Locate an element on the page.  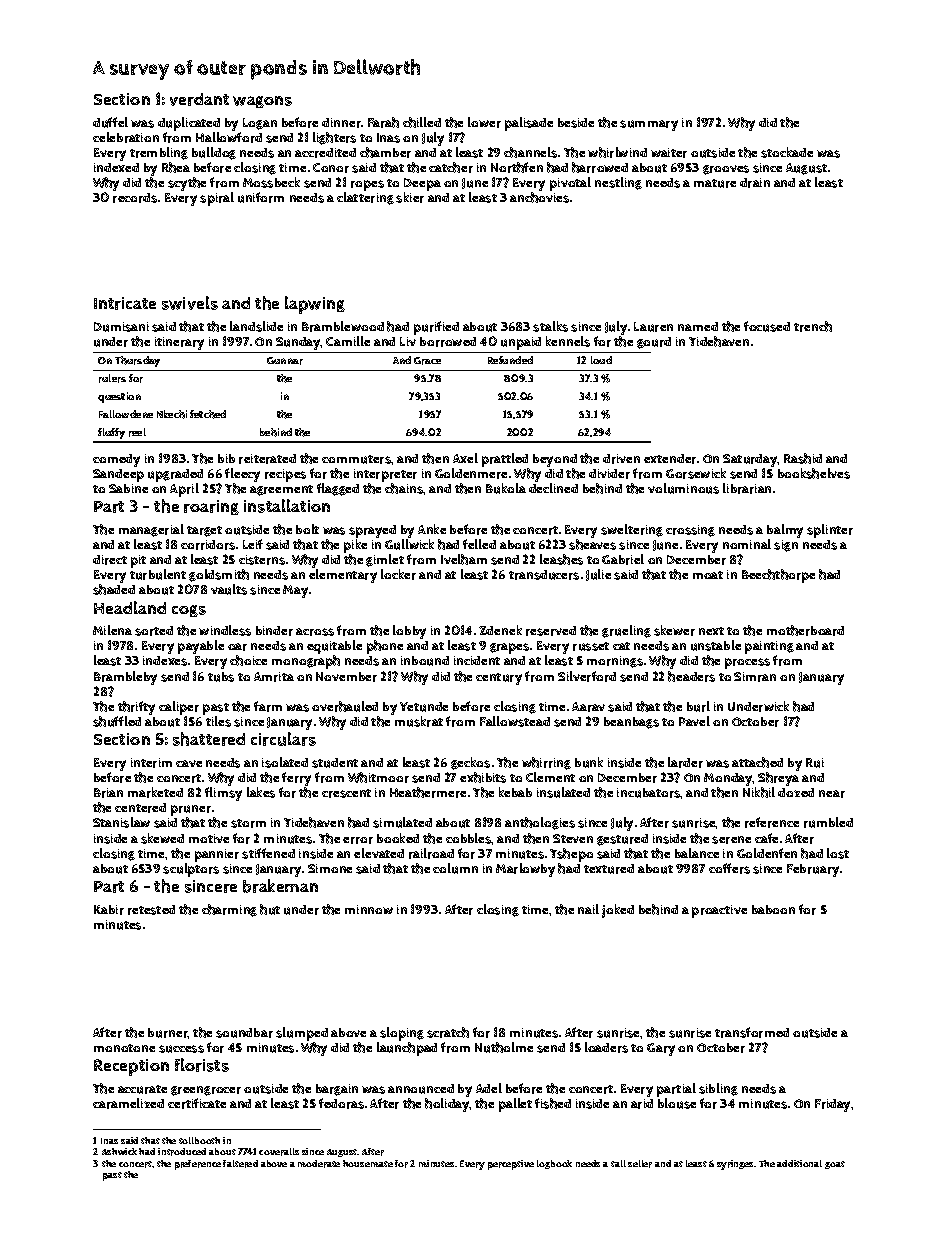
summary is located at coordinates (649, 125).
